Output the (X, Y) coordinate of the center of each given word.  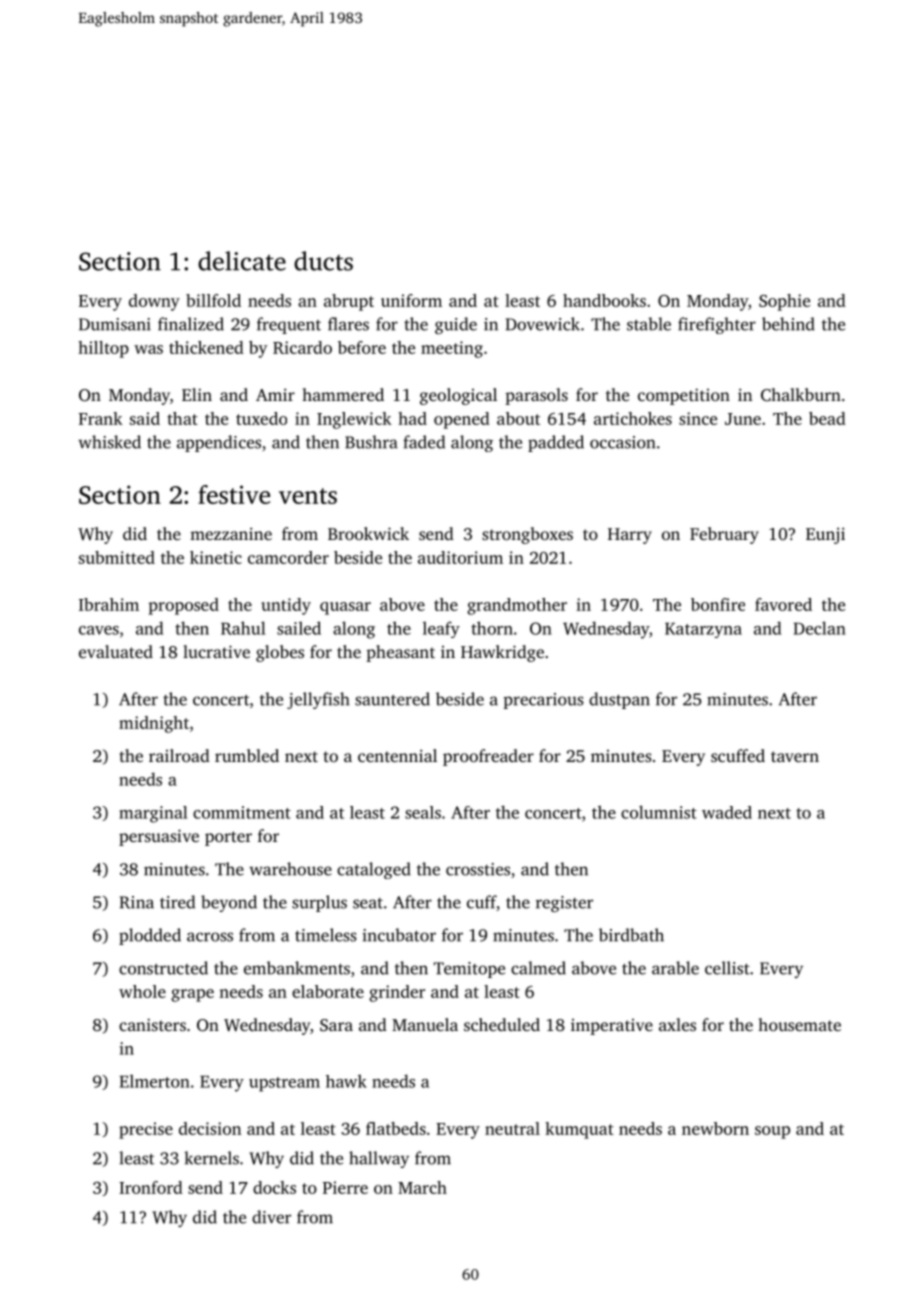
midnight (154, 724)
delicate (242, 261)
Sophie (784, 302)
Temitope (469, 970)
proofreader (488, 757)
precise (146, 1130)
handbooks (604, 300)
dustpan (619, 700)
